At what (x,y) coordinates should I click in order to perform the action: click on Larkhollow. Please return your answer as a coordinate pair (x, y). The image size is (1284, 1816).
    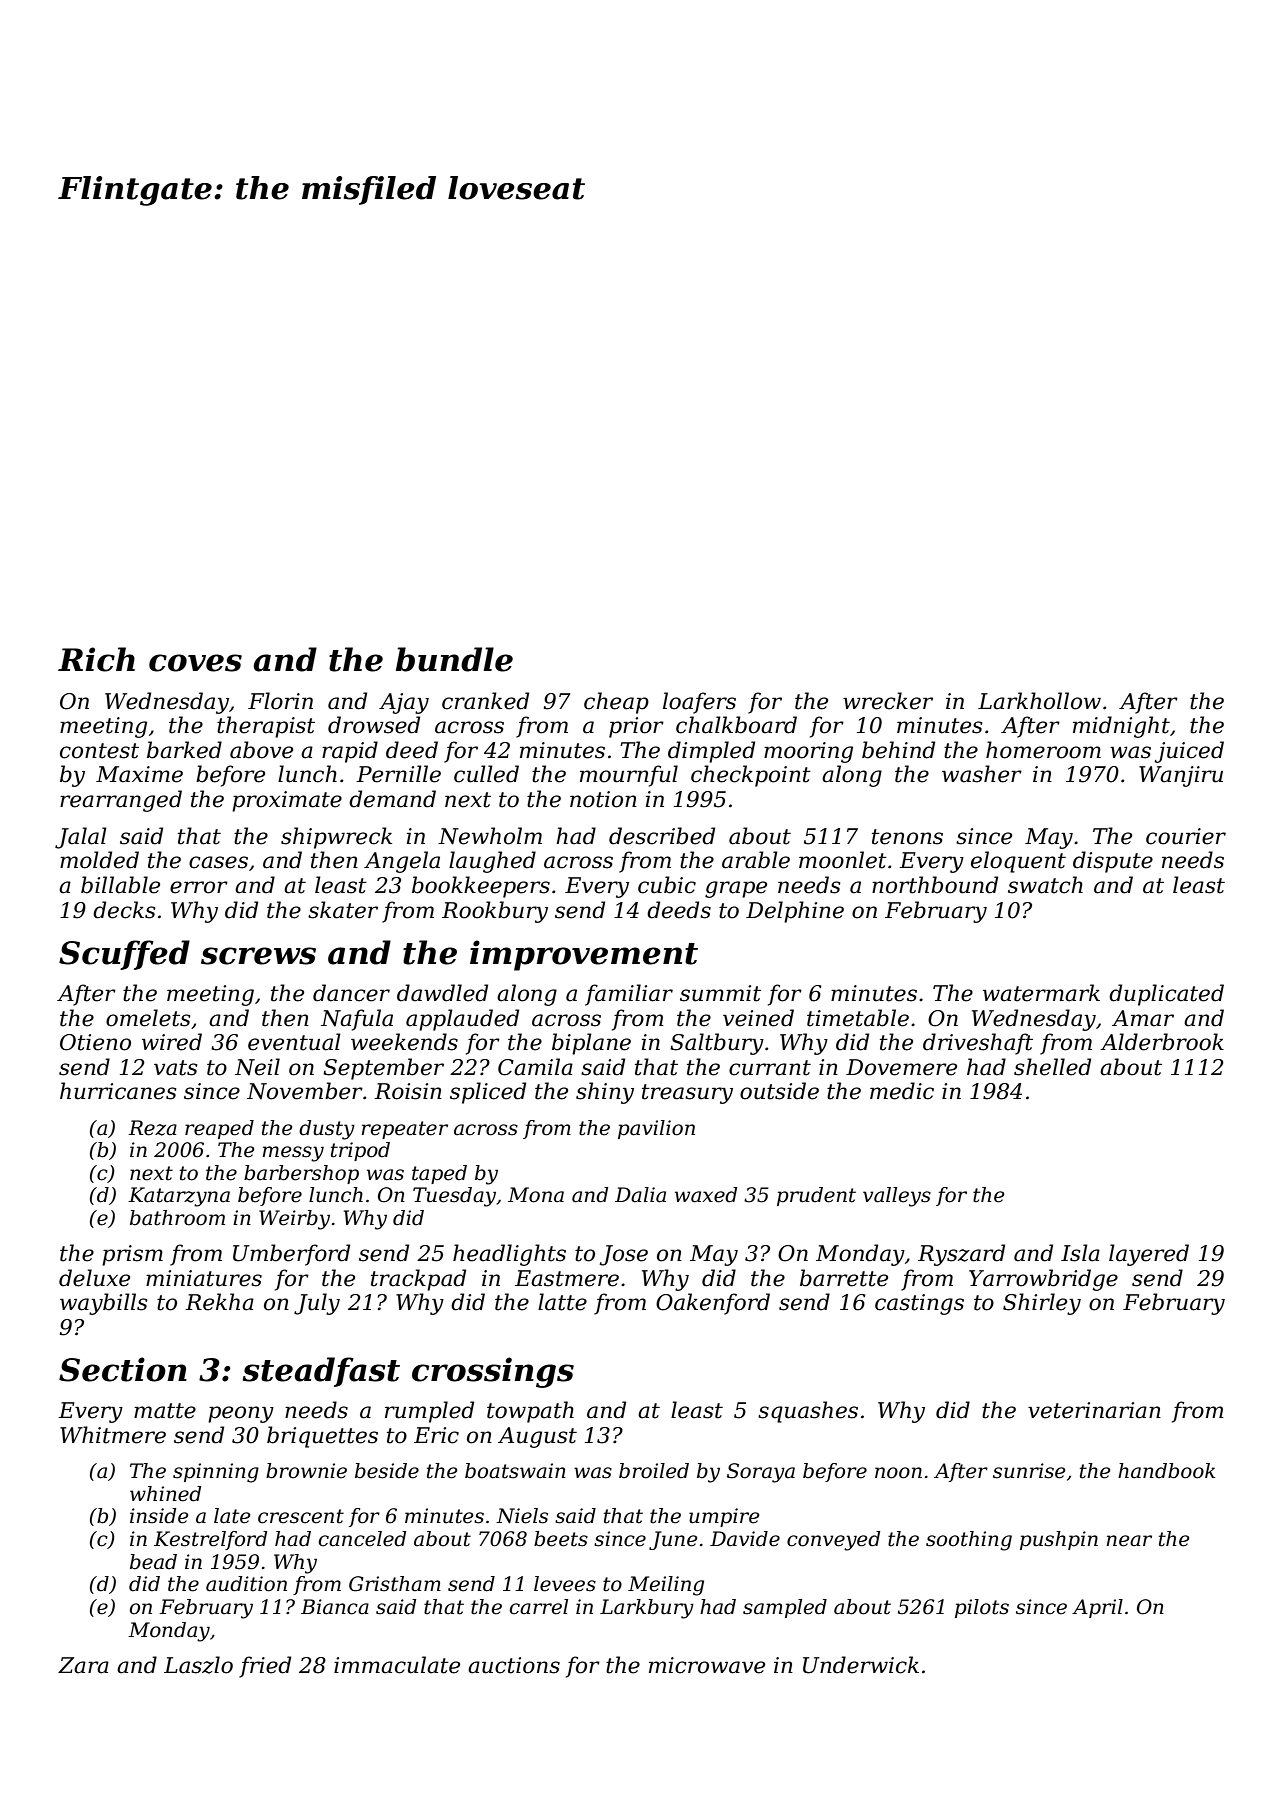
    Looking at the image, I should click on (1039, 701).
